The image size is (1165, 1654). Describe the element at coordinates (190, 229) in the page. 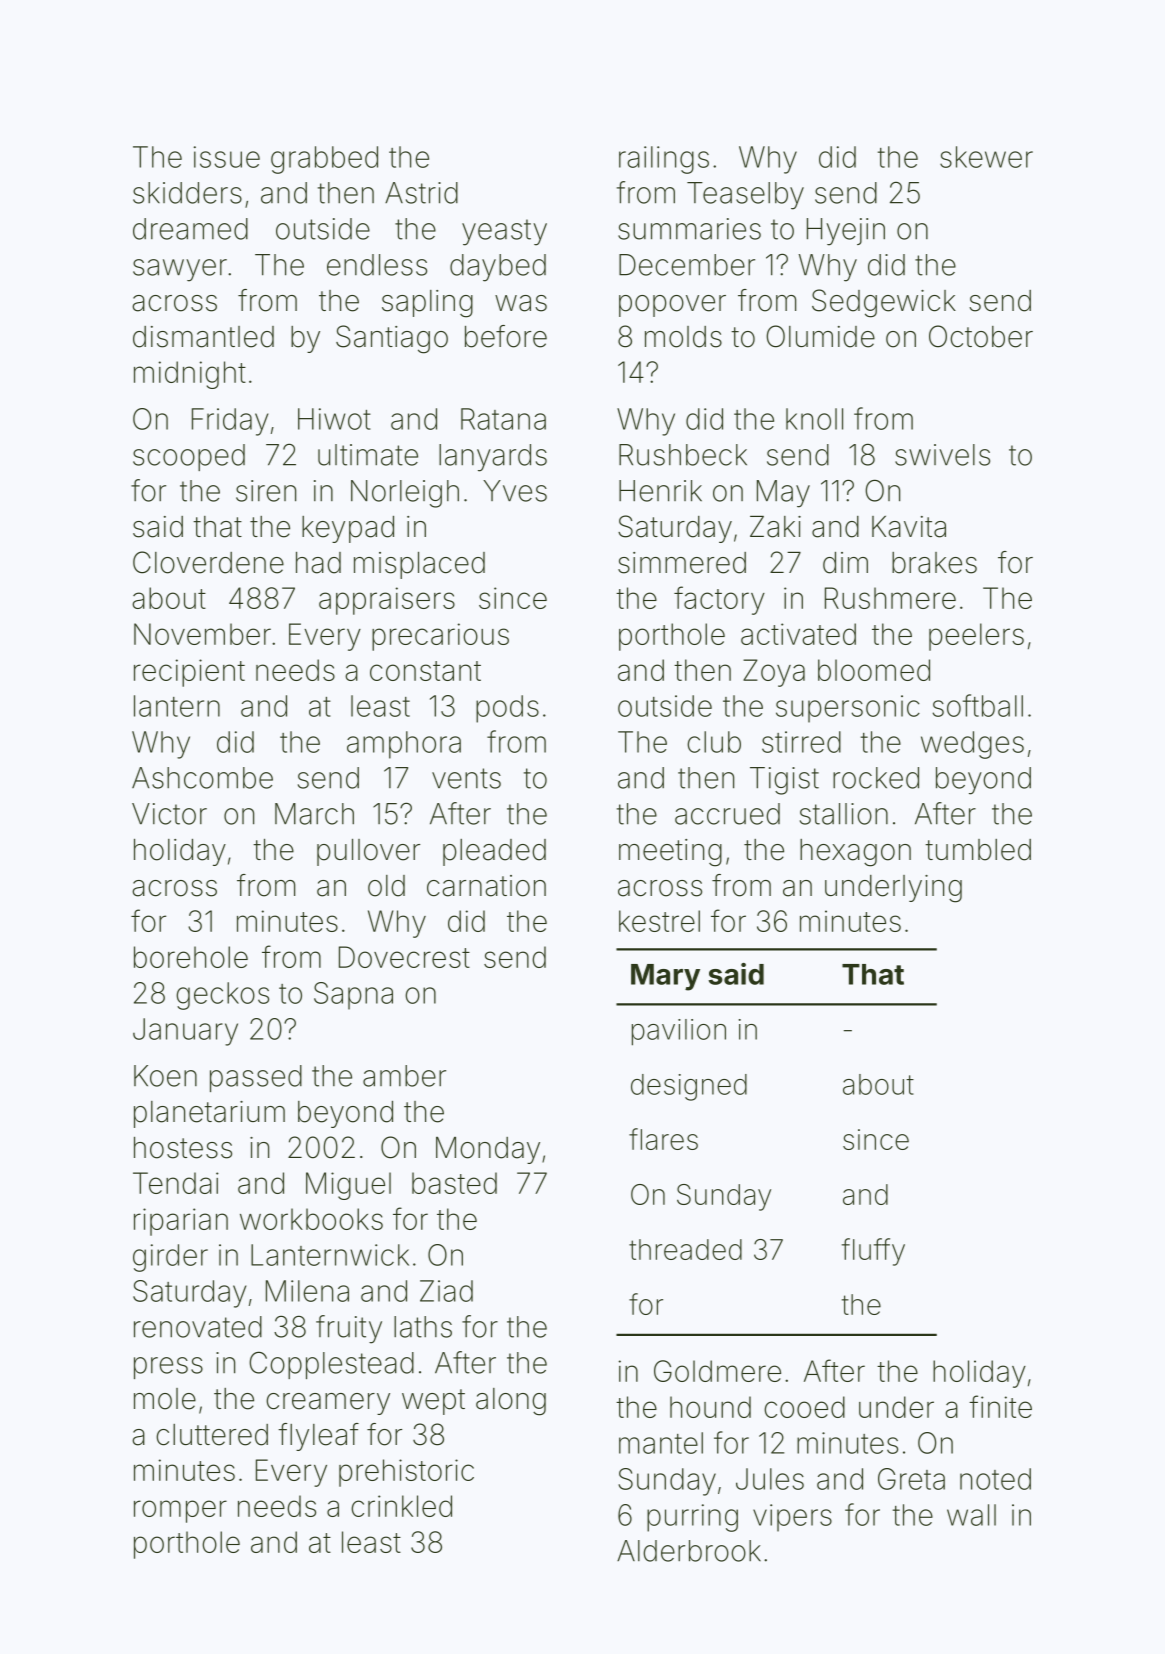

I see `dreamed` at that location.
